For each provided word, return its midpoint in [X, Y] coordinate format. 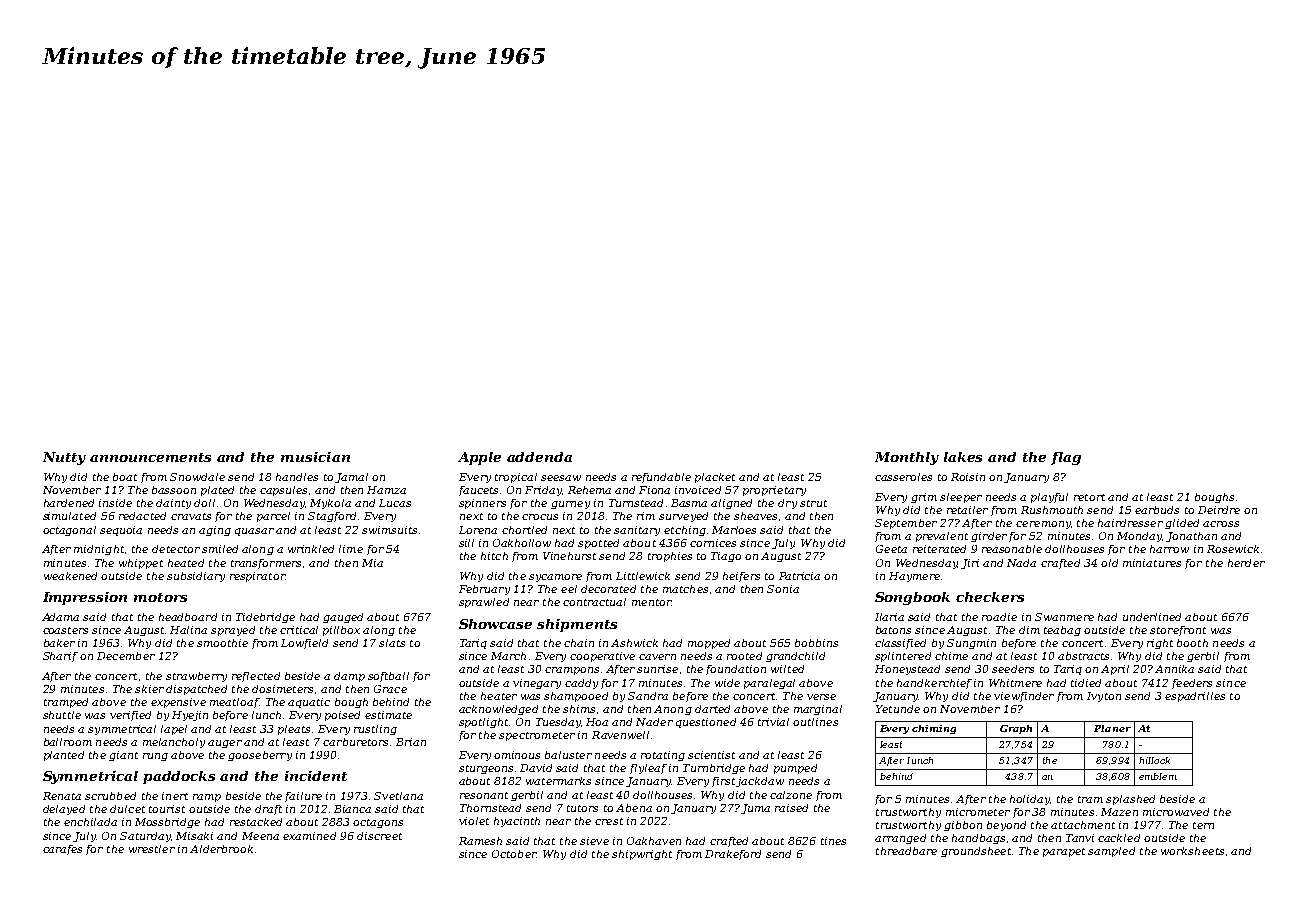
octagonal [69, 531]
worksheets [1192, 851]
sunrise [657, 669]
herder [1246, 563]
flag [1066, 458]
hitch [494, 556]
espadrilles [1195, 697]
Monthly [907, 458]
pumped [795, 769]
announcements [150, 457]
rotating [663, 756]
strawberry [196, 677]
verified [130, 716]
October [514, 854]
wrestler [152, 849]
